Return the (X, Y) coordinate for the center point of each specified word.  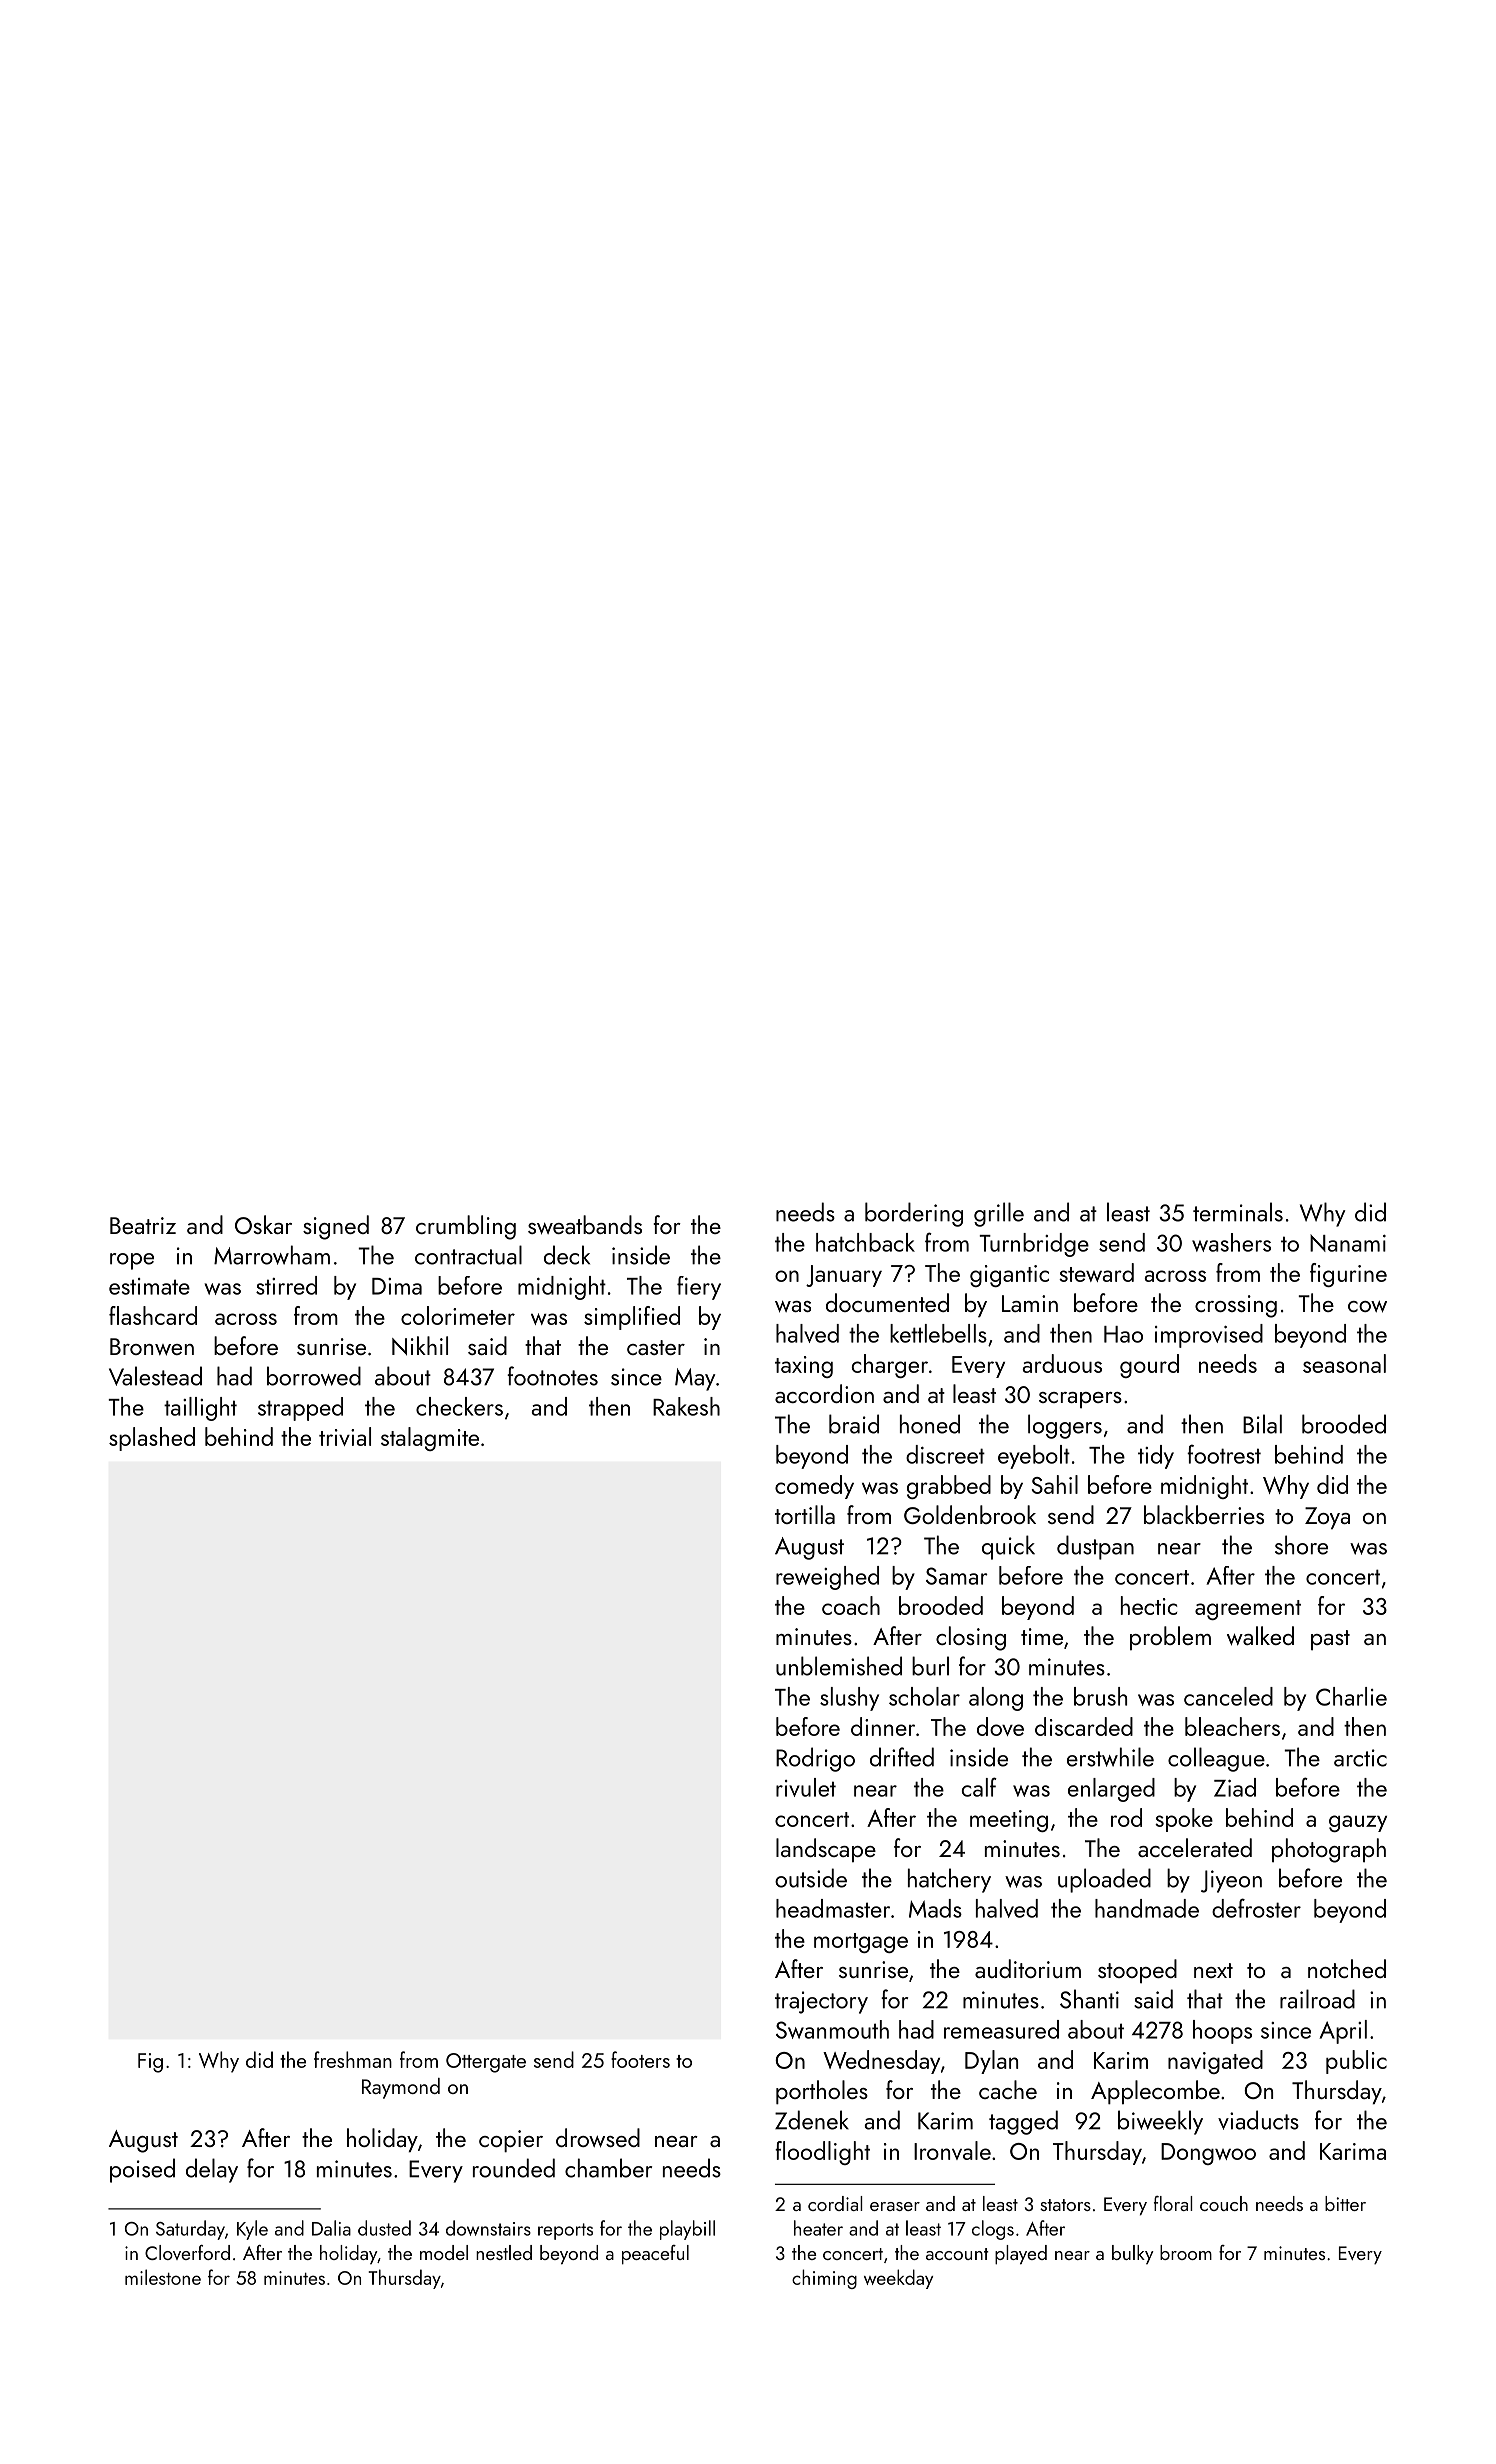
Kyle (252, 2230)
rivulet (806, 1787)
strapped (300, 1409)
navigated (1215, 2062)
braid (854, 1424)
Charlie (1351, 1696)
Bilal (1262, 1424)
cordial (835, 2203)
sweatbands (585, 1225)
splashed (152, 1439)
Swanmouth (832, 2029)
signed (336, 1227)
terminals (1238, 1212)
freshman (353, 2059)
